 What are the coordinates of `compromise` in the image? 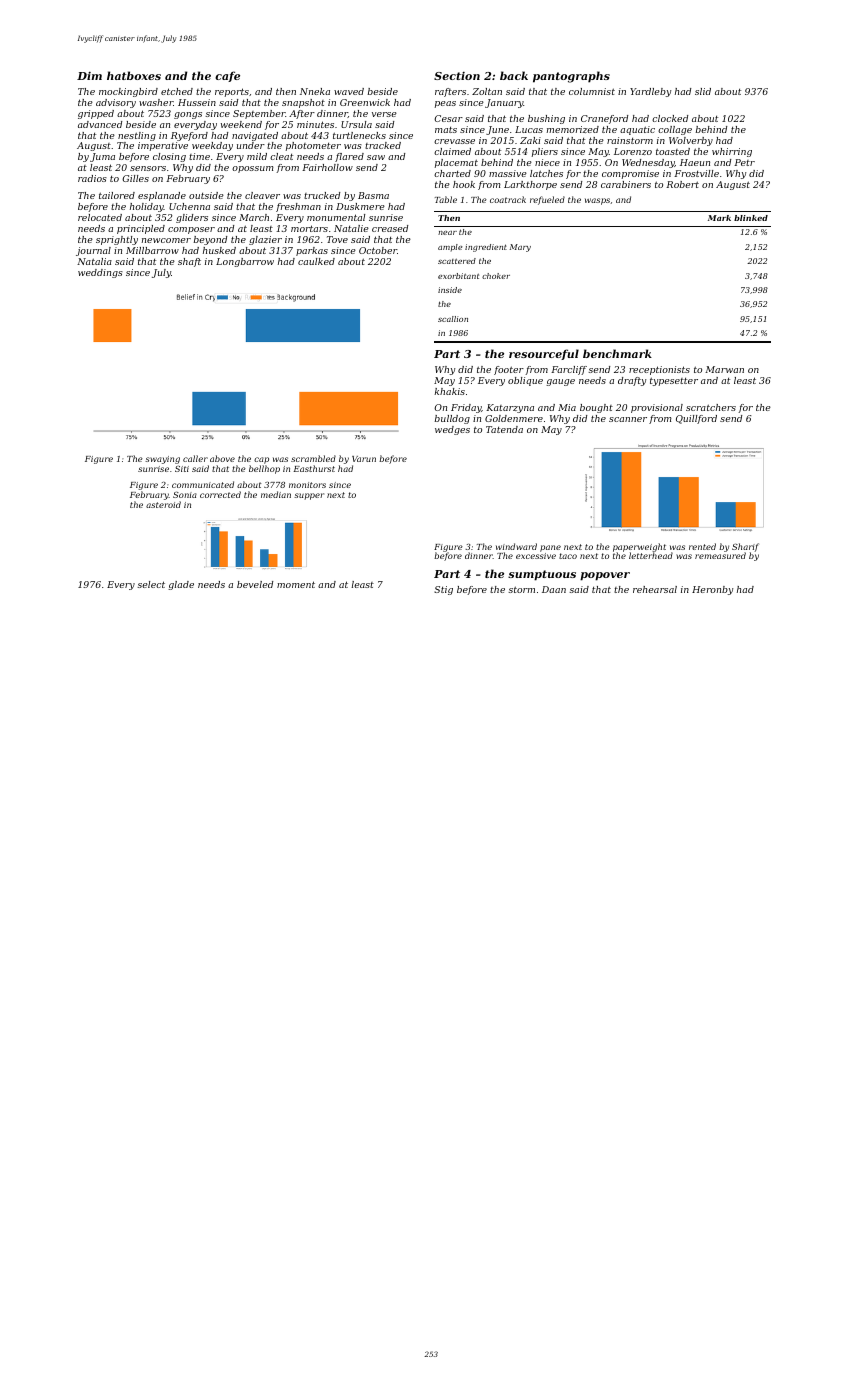 It's located at (630, 174).
